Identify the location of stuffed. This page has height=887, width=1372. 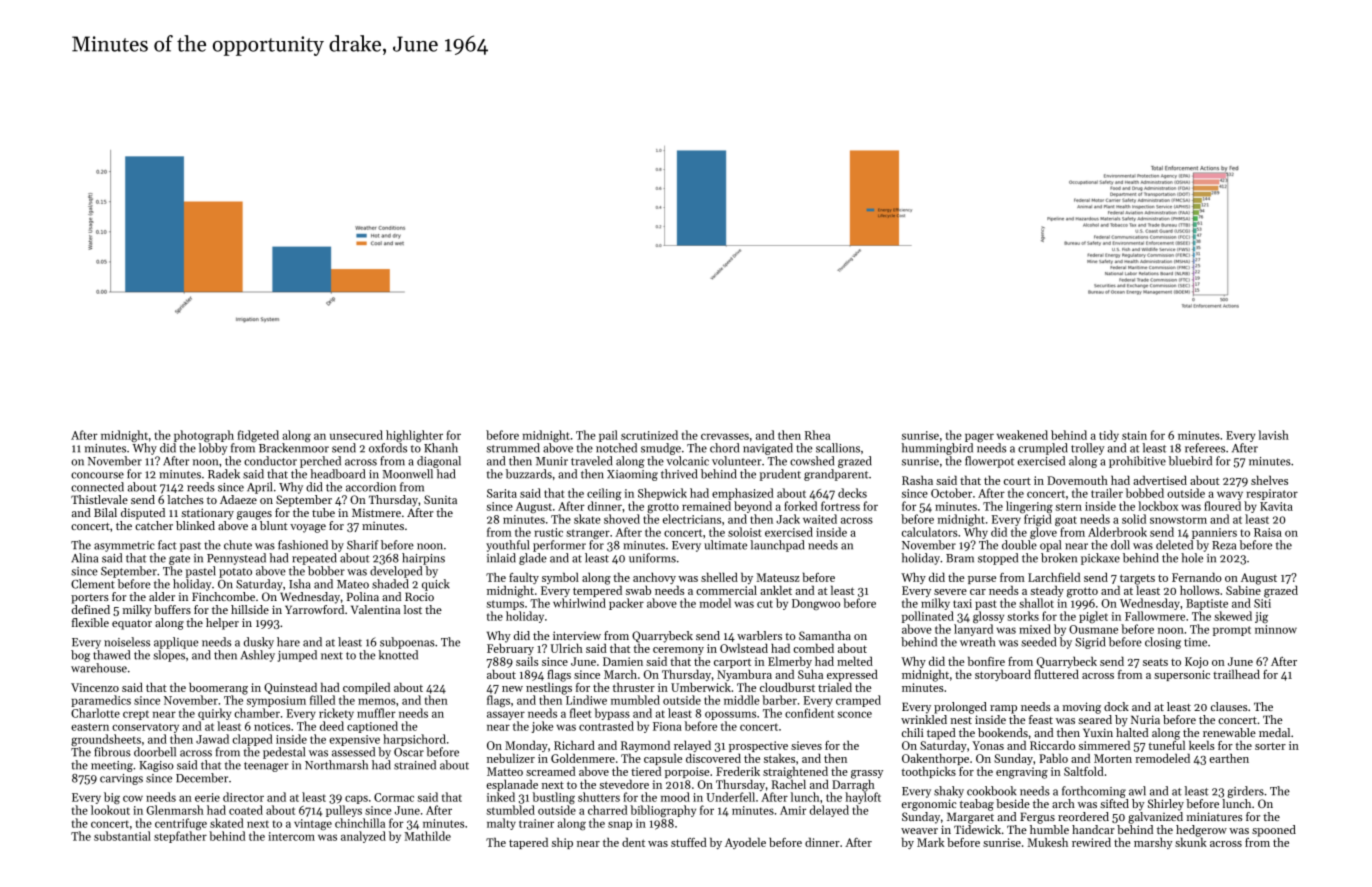
(689, 842).
